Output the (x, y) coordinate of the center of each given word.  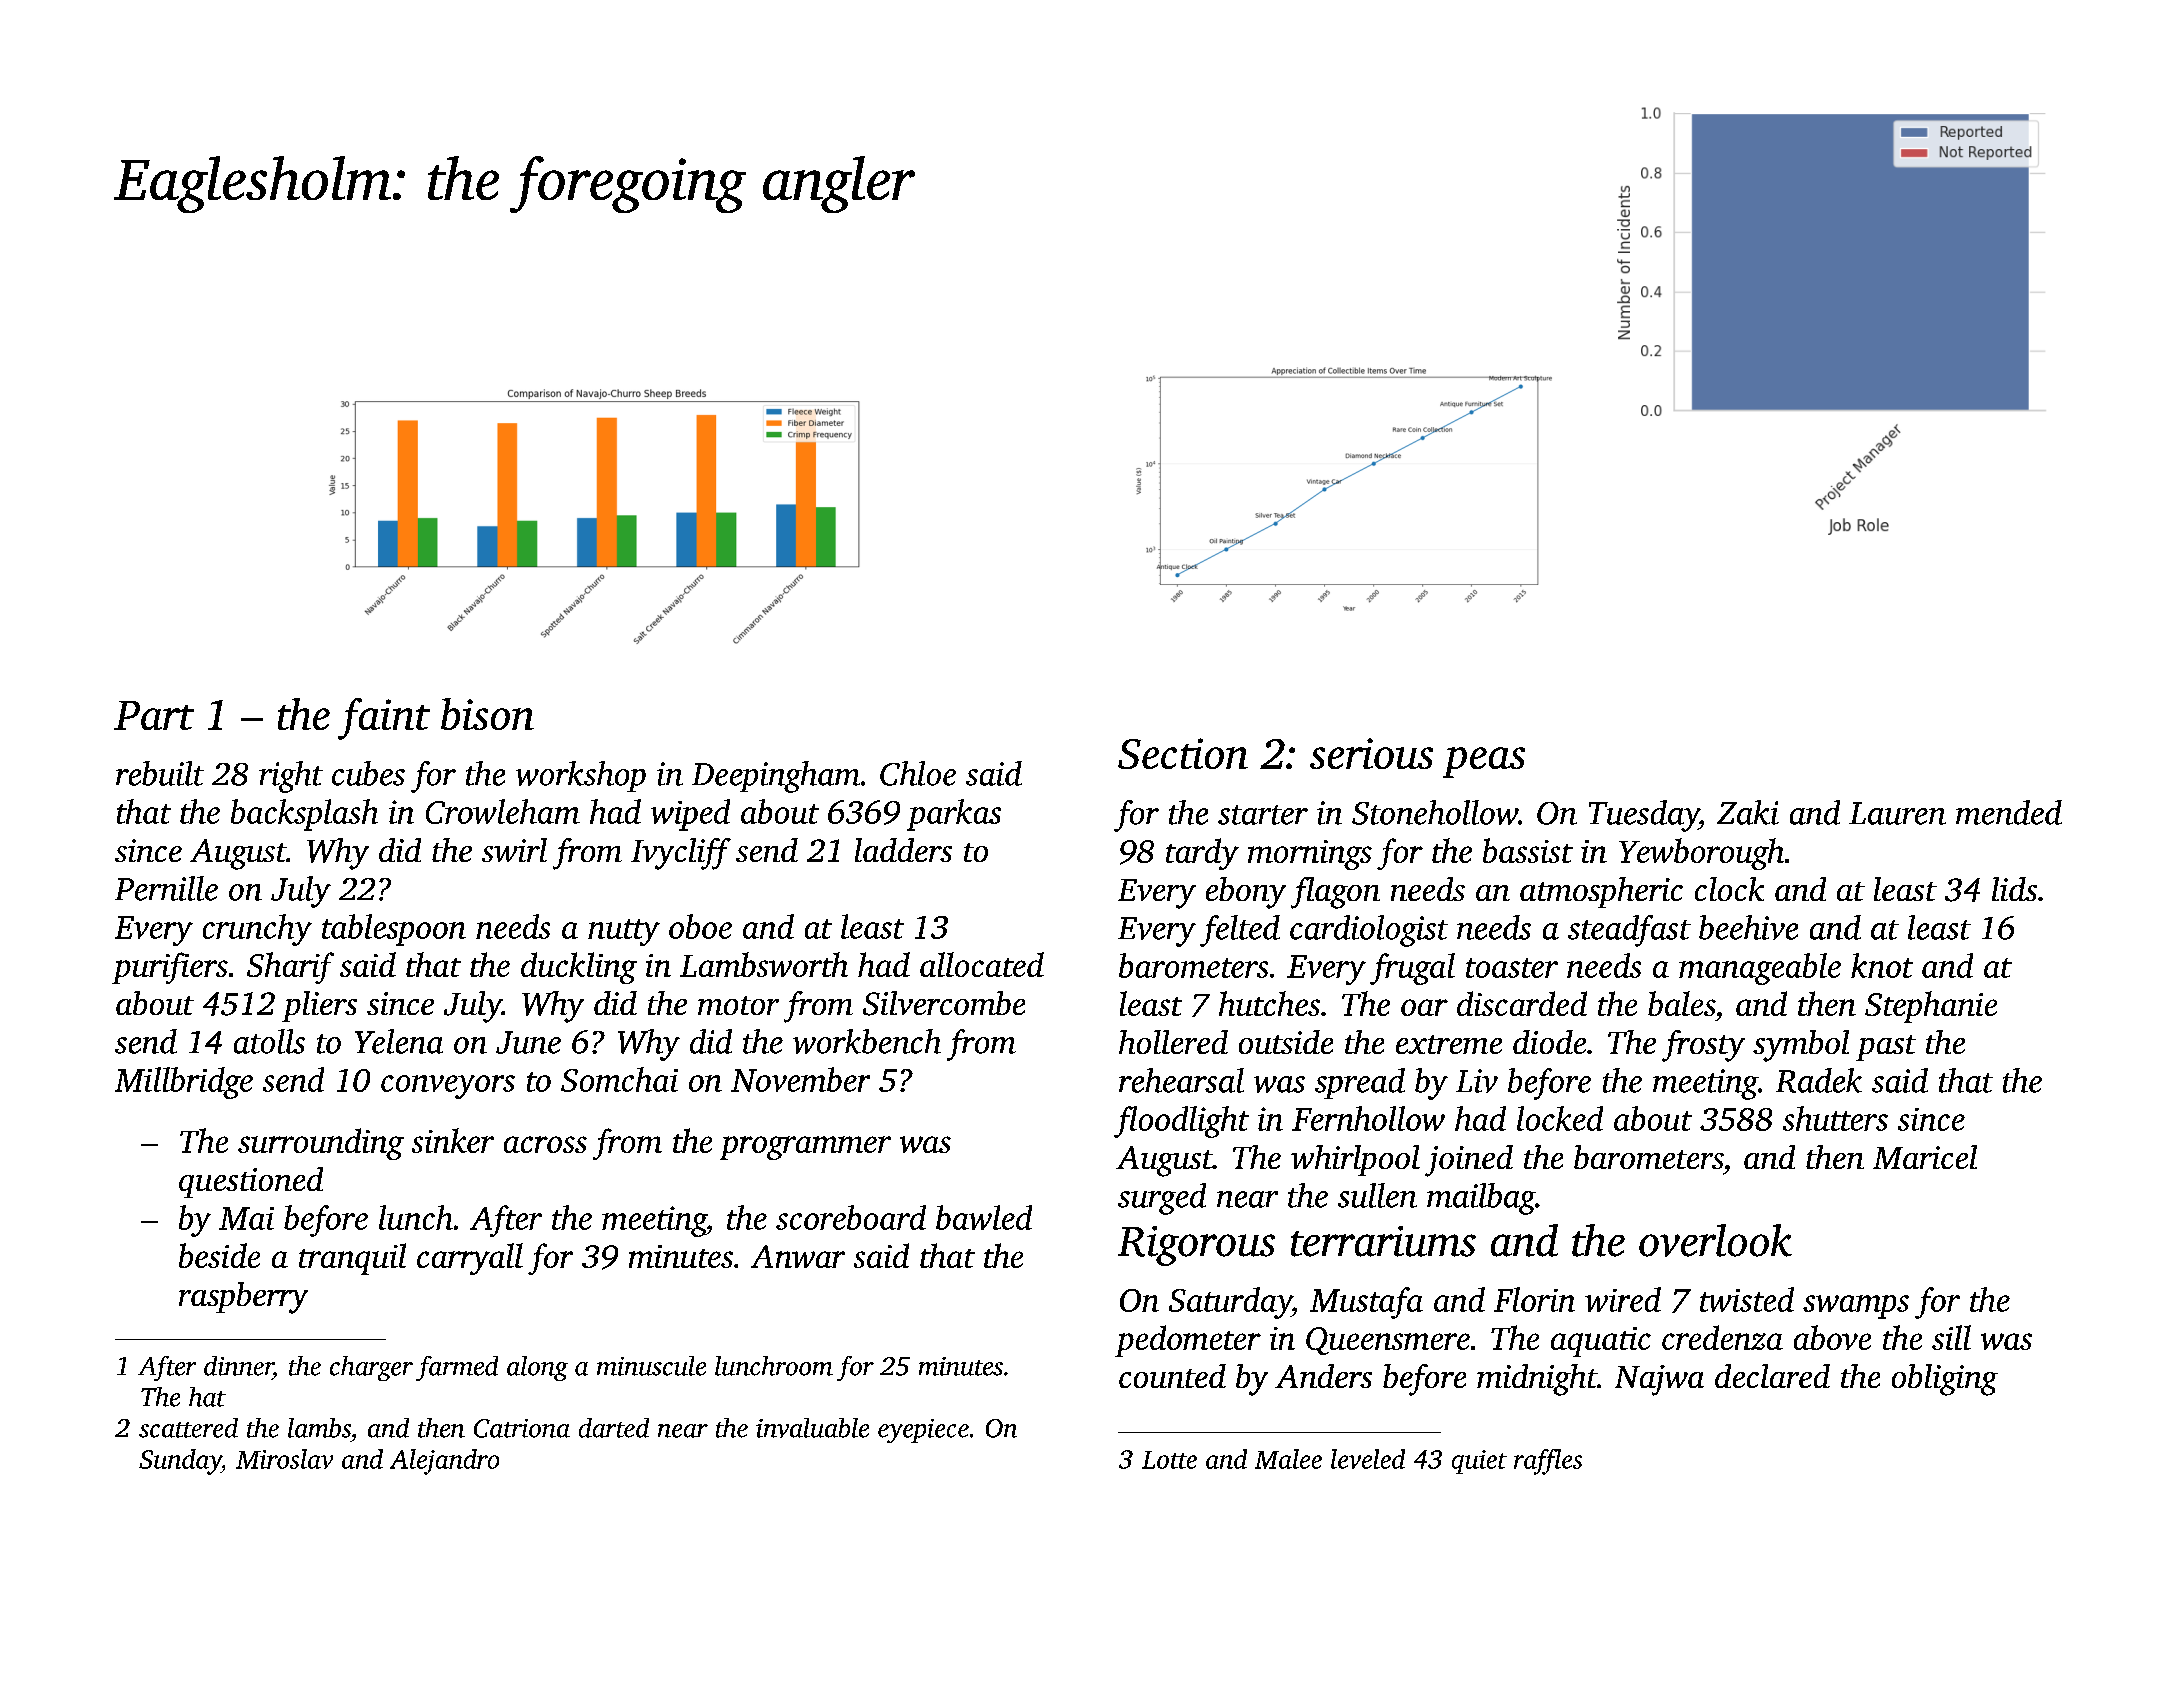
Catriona (522, 1428)
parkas (954, 815)
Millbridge (184, 1083)
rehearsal (1181, 1080)
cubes (368, 773)
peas (1484, 762)
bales (1681, 1003)
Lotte (1169, 1460)
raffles (1548, 1462)
